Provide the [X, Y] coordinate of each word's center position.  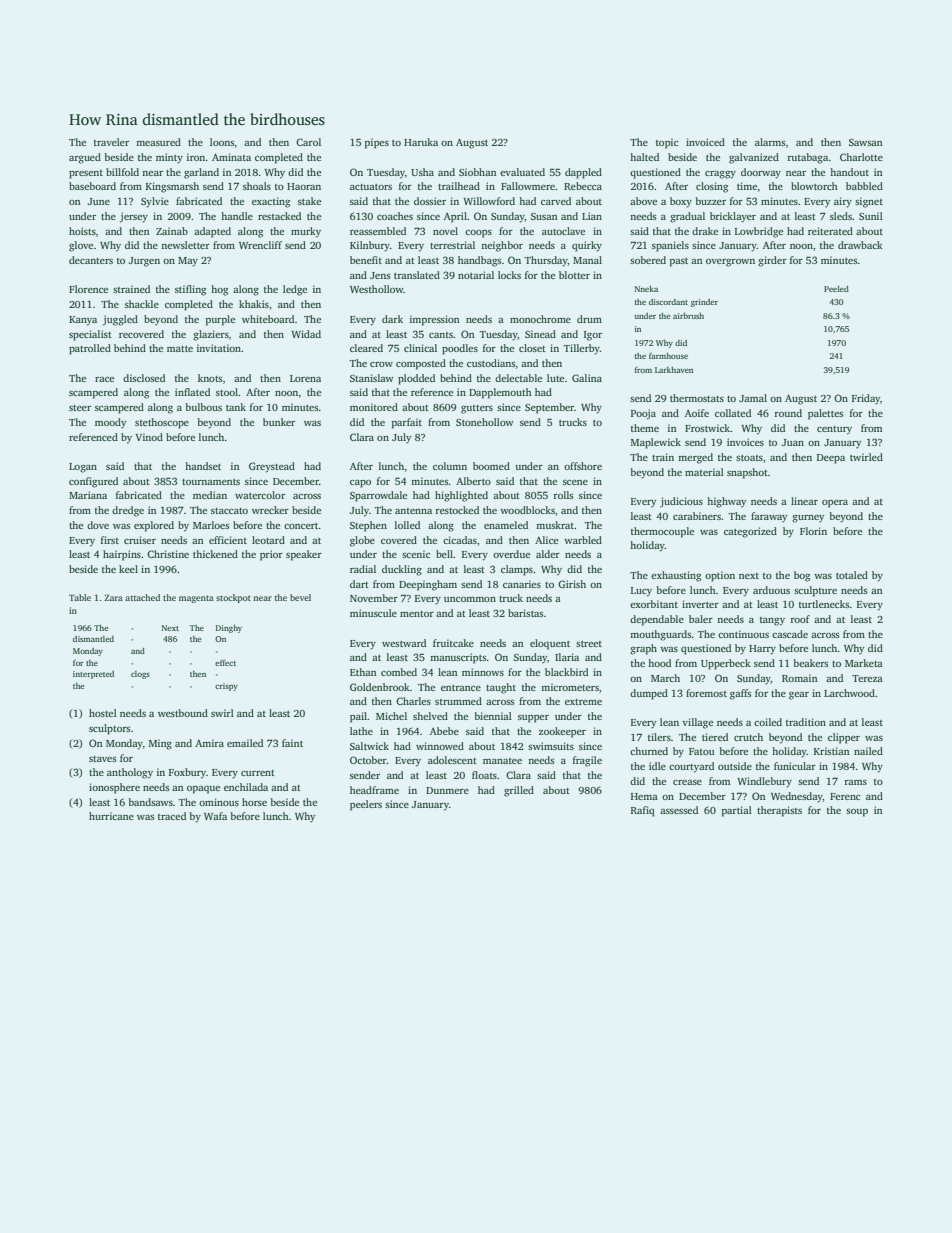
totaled [852, 575]
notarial [476, 275]
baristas [525, 613]
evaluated [522, 172]
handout [849, 172]
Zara [113, 597]
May [188, 262]
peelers [366, 805]
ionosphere [114, 788]
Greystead [272, 467]
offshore [583, 466]
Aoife [697, 413]
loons [222, 142]
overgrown [730, 263]
